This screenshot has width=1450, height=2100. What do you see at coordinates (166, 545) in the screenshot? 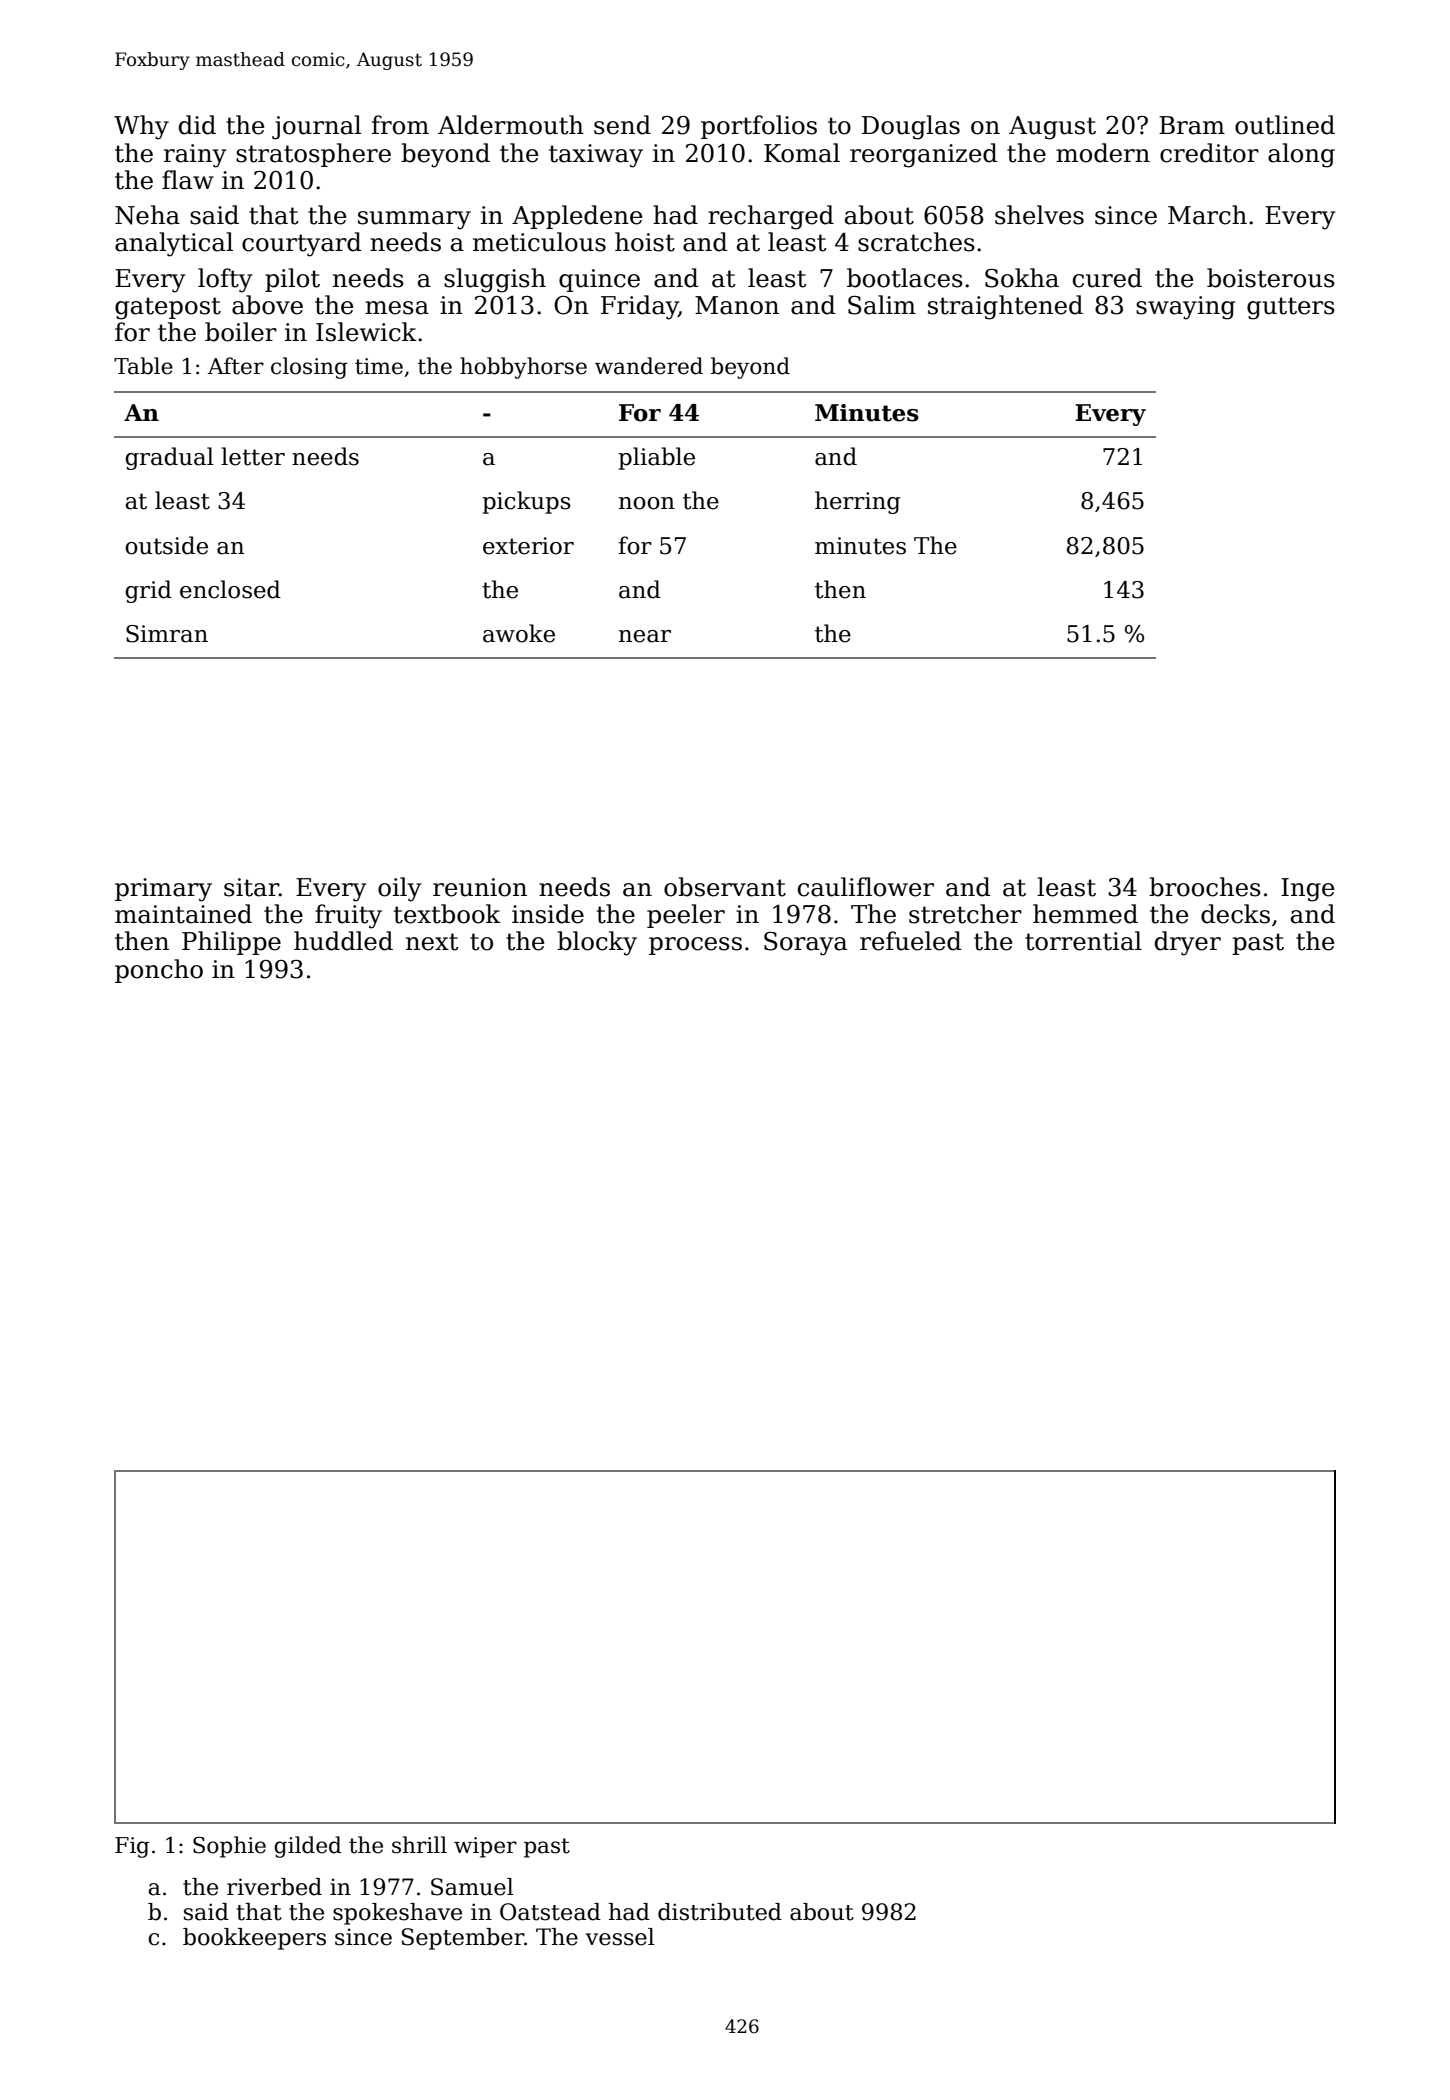
I see `outside` at bounding box center [166, 545].
